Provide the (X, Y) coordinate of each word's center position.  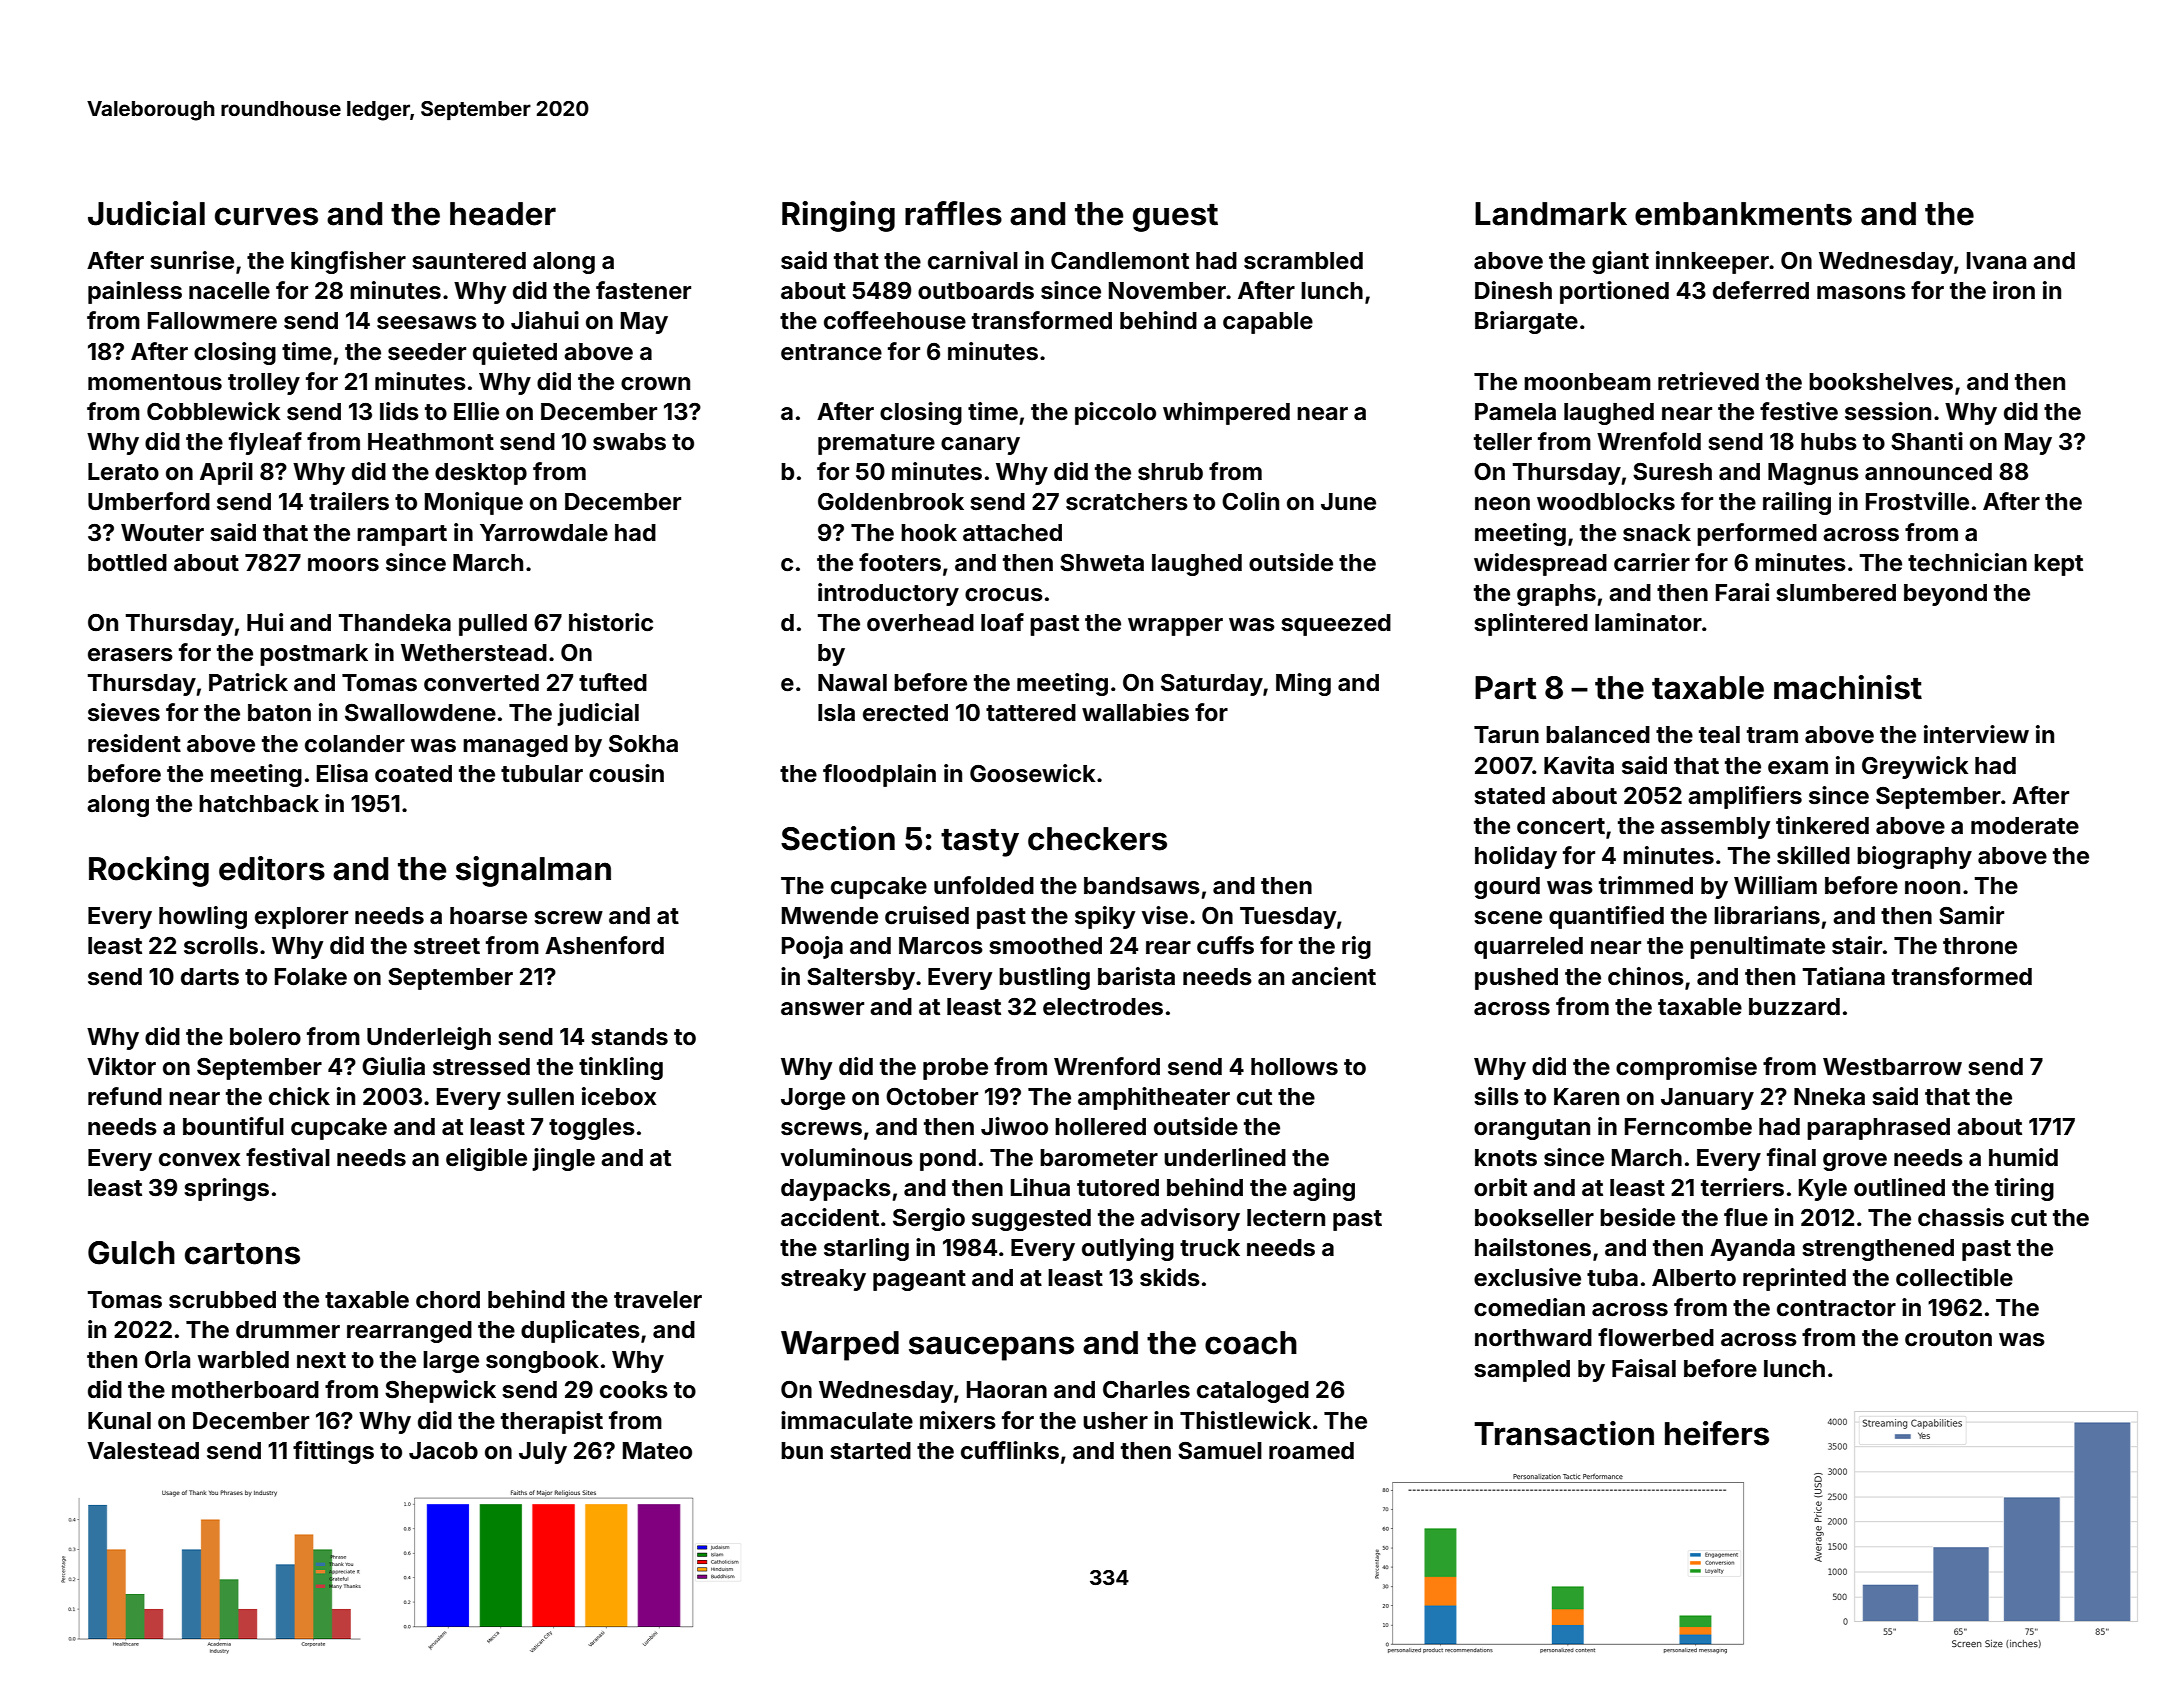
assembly (1715, 828)
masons (1861, 293)
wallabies (1135, 712)
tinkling (621, 1068)
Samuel (1220, 1451)
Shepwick (440, 1391)
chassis (1961, 1217)
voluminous (847, 1157)
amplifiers (1745, 797)
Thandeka (395, 623)
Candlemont (1120, 261)
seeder (427, 352)
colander (355, 744)
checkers (1097, 839)
